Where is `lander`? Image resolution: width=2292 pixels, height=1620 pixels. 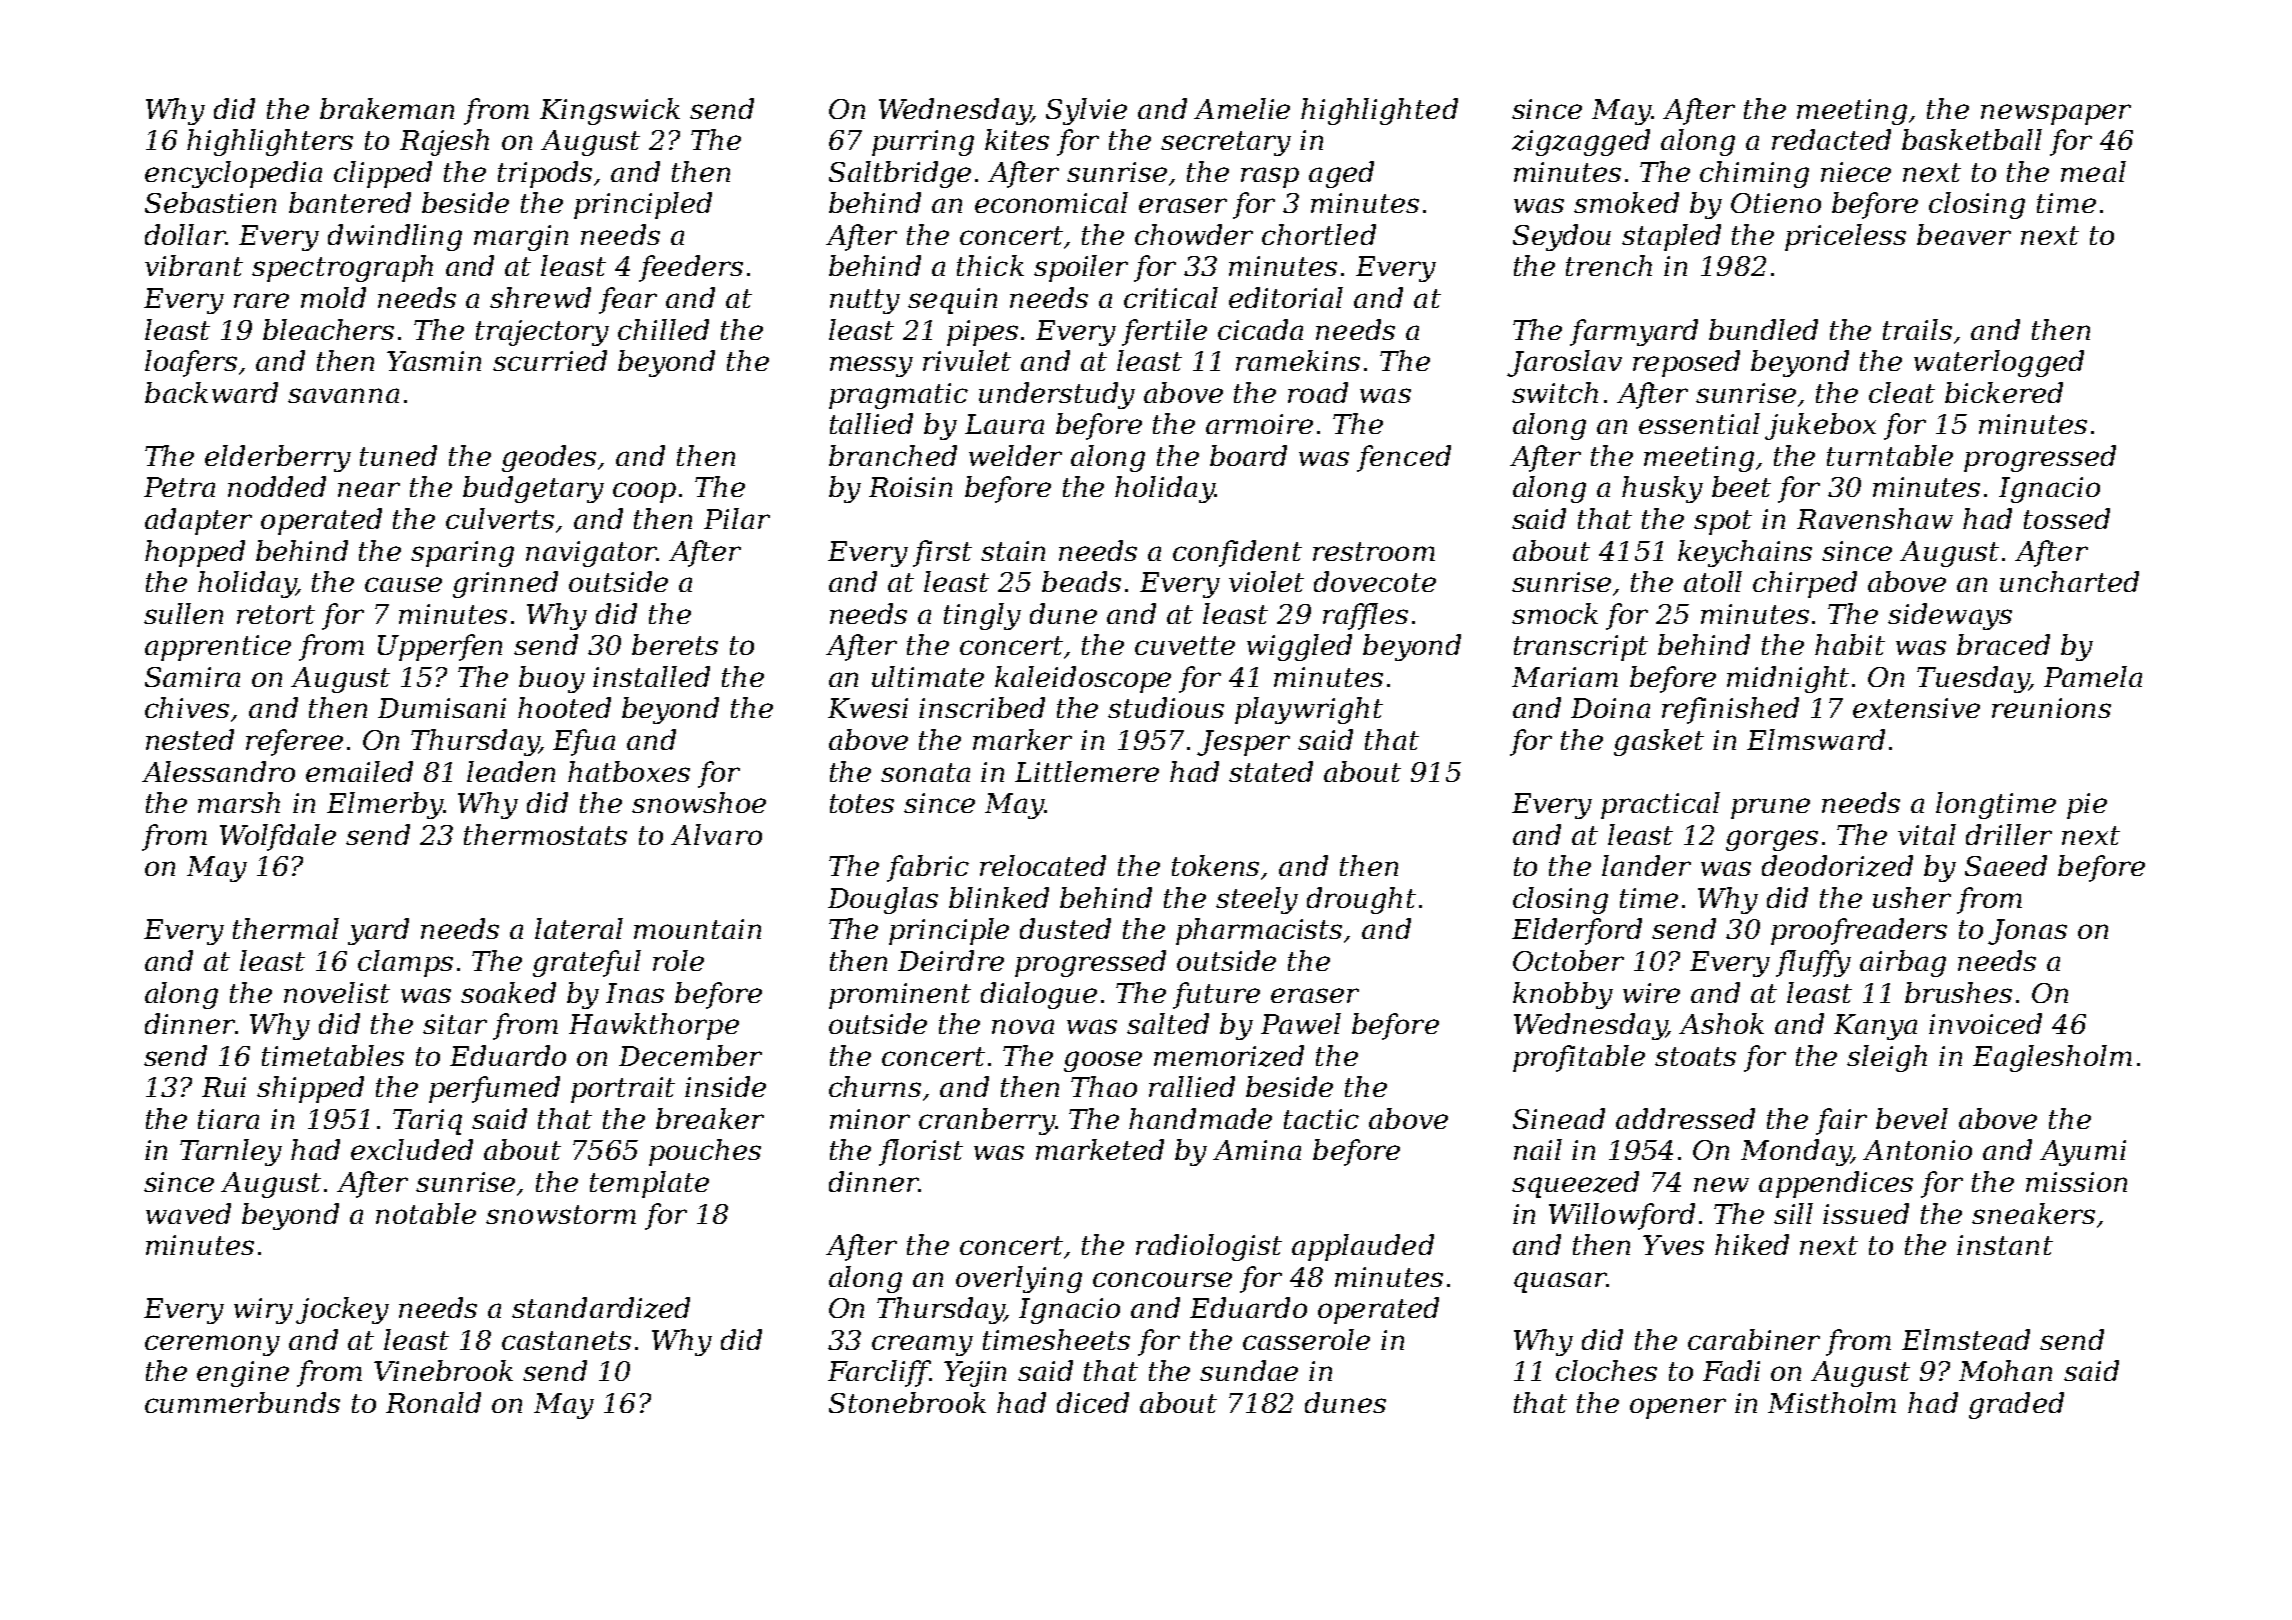
lander is located at coordinates (1646, 865).
